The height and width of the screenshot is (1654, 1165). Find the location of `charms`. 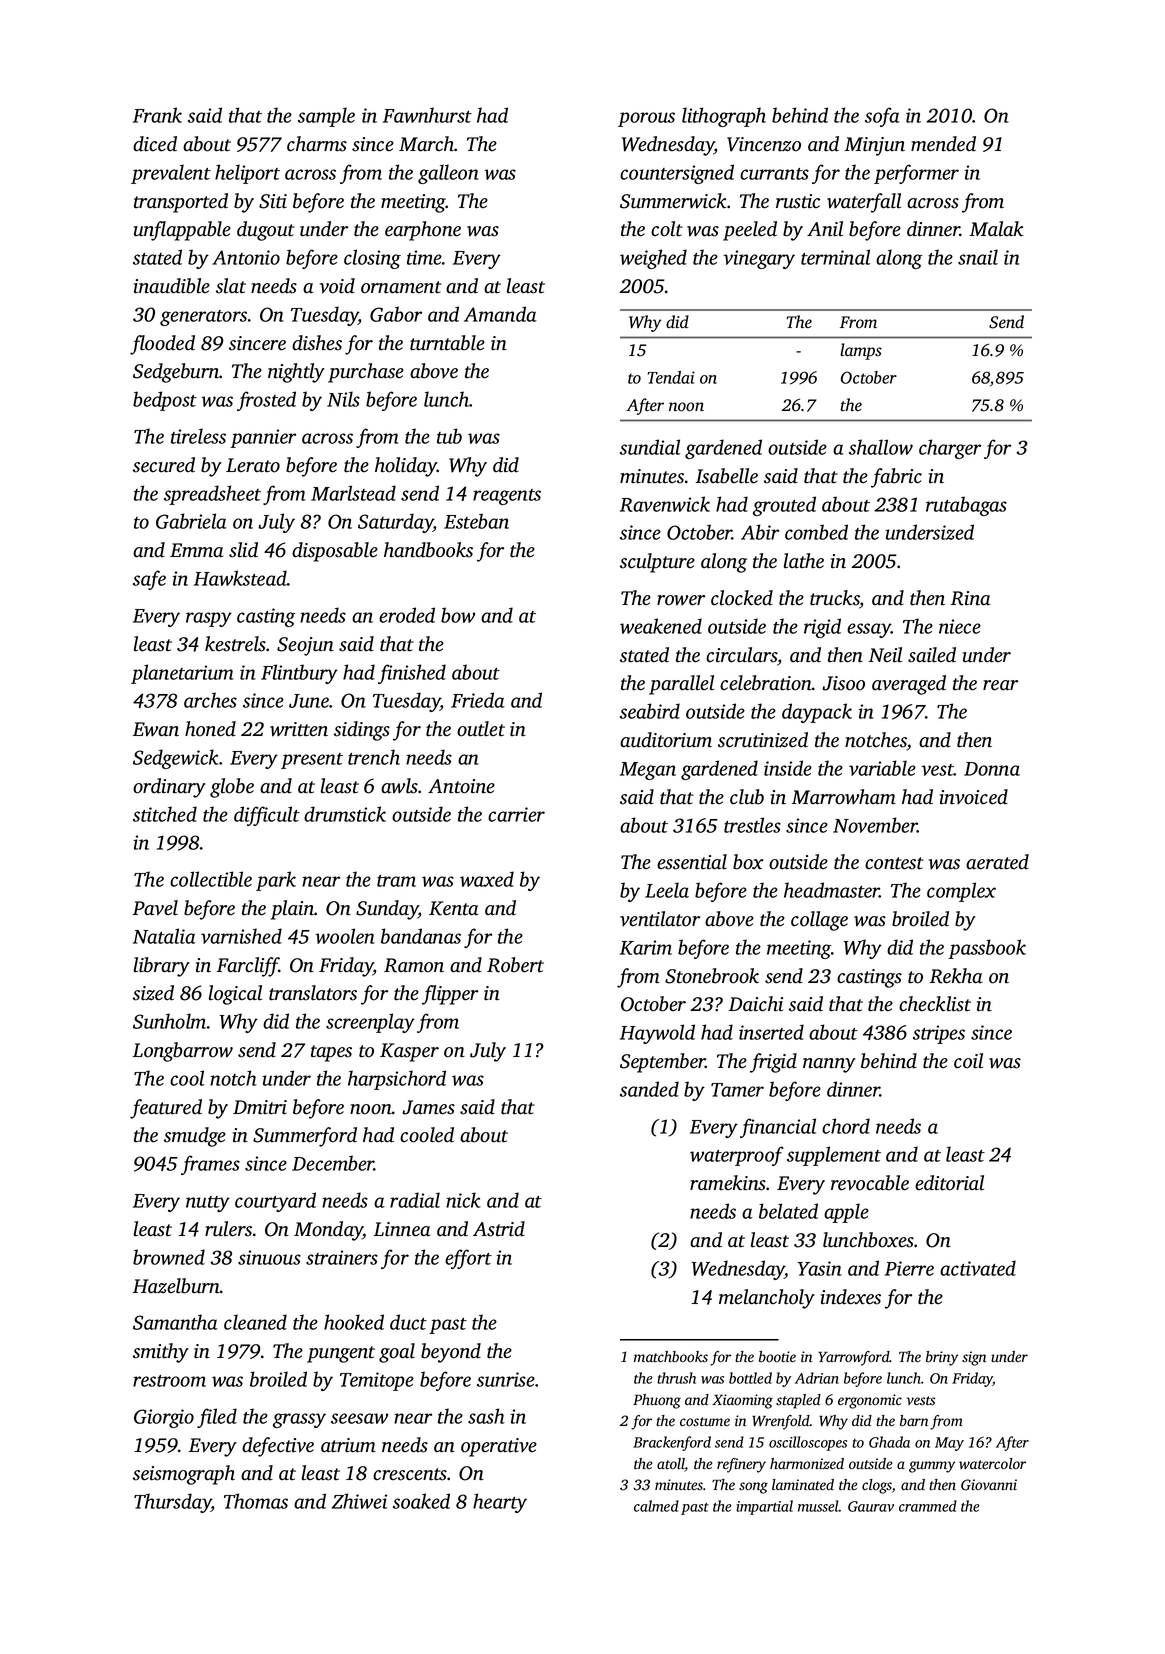

charms is located at coordinates (317, 144).
